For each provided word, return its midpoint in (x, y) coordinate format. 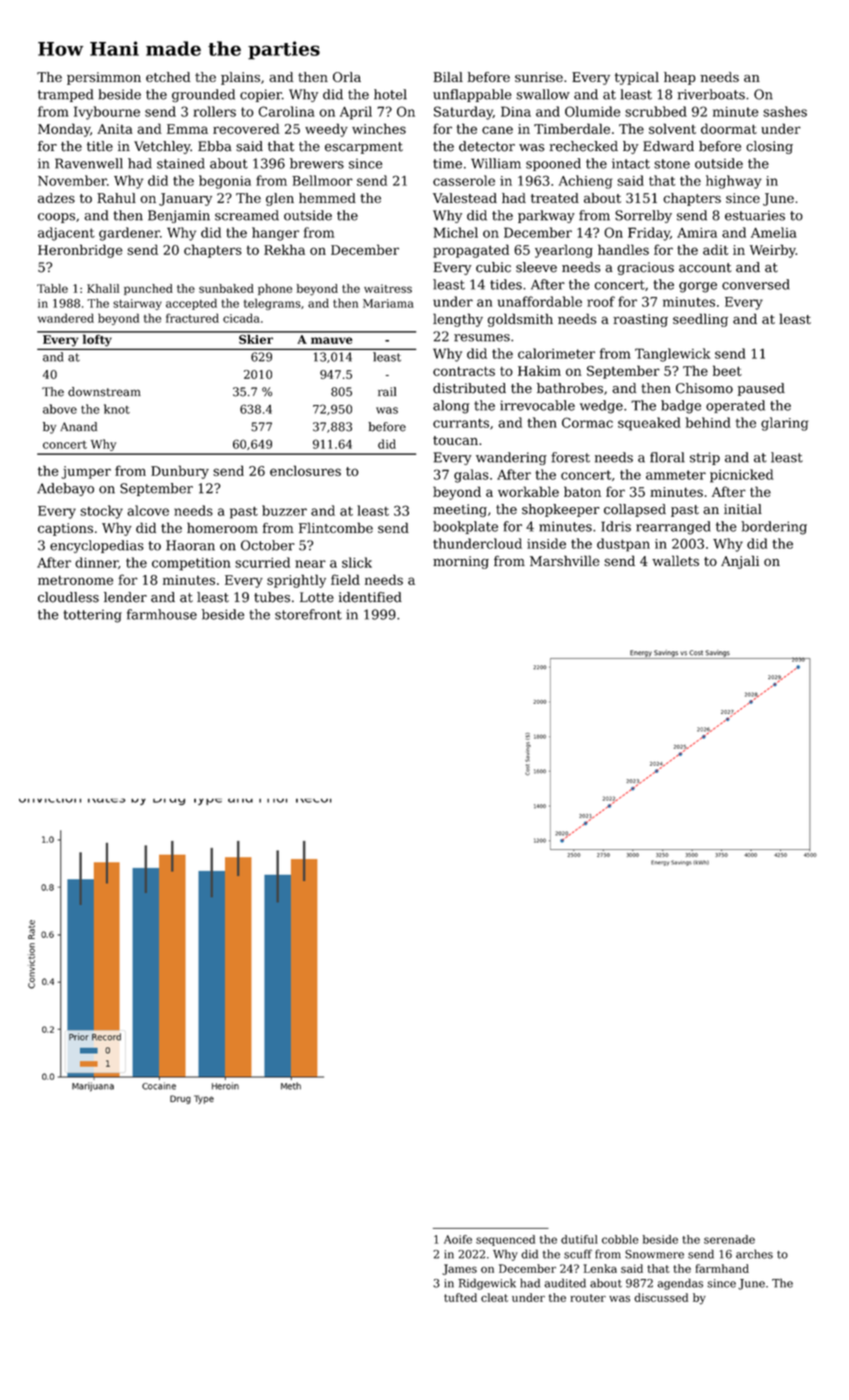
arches (754, 1254)
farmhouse (162, 614)
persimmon (104, 78)
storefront (308, 614)
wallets (675, 560)
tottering (92, 616)
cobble (620, 1239)
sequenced (505, 1240)
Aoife (458, 1239)
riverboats (711, 94)
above (60, 409)
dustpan (623, 545)
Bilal (448, 77)
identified (370, 597)
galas (471, 476)
